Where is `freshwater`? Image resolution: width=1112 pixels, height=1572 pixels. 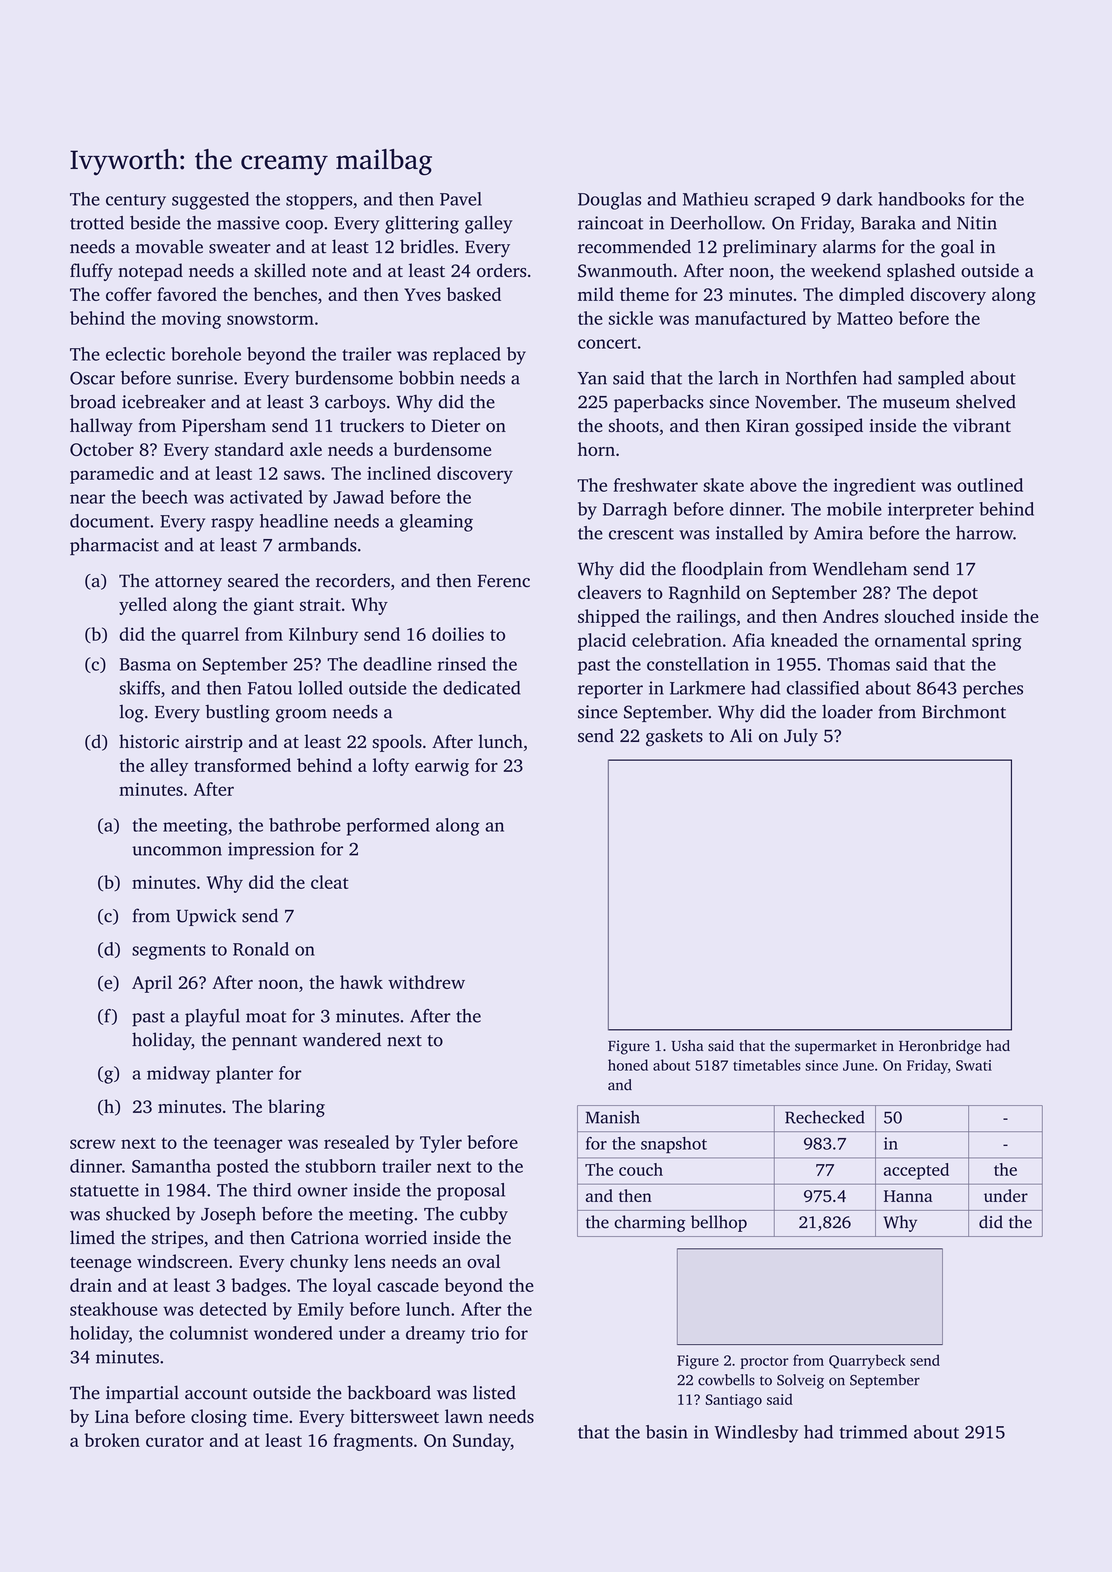 freshwater is located at coordinates (656, 485).
